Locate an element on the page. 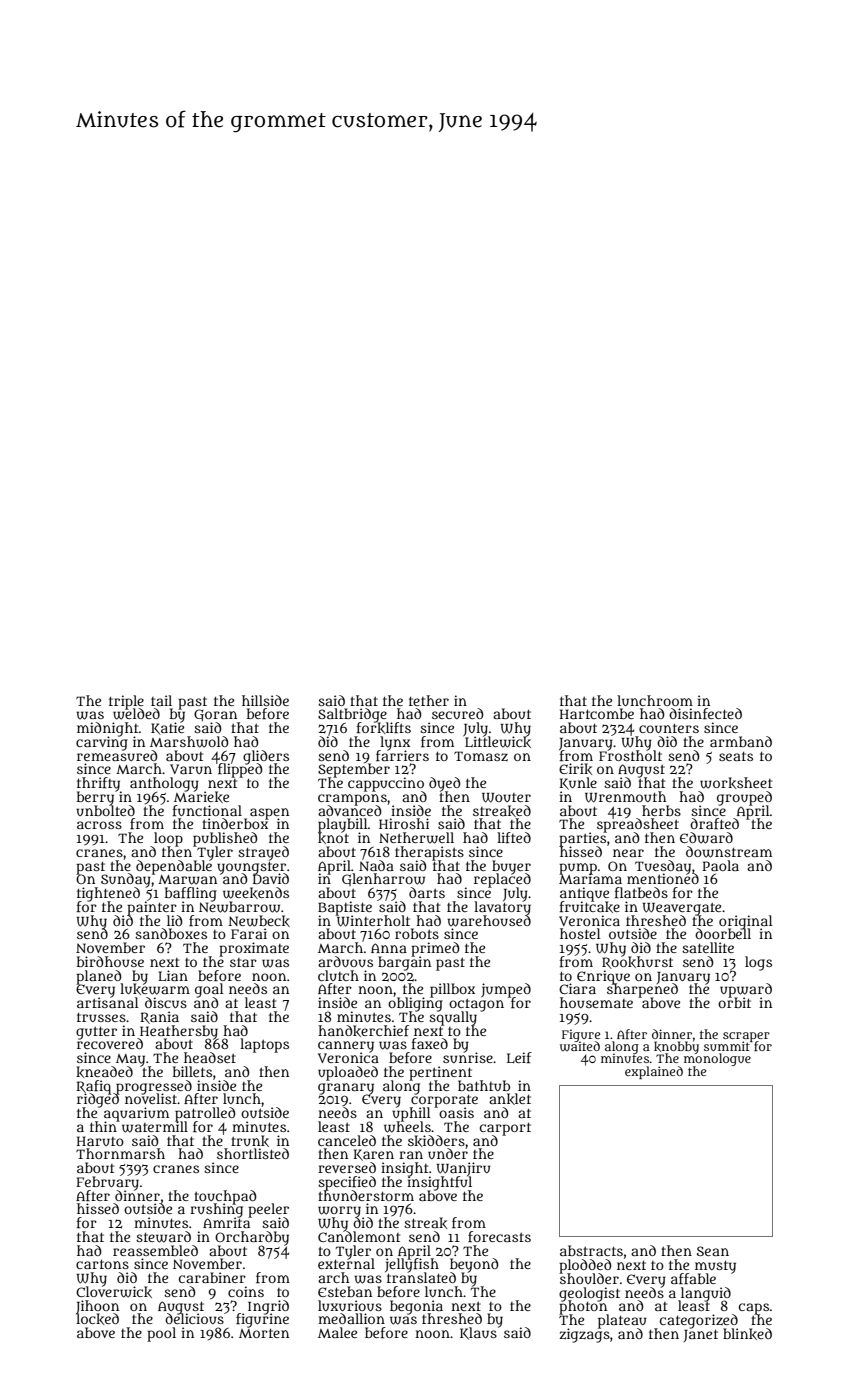  Littlewick is located at coordinates (497, 742).
